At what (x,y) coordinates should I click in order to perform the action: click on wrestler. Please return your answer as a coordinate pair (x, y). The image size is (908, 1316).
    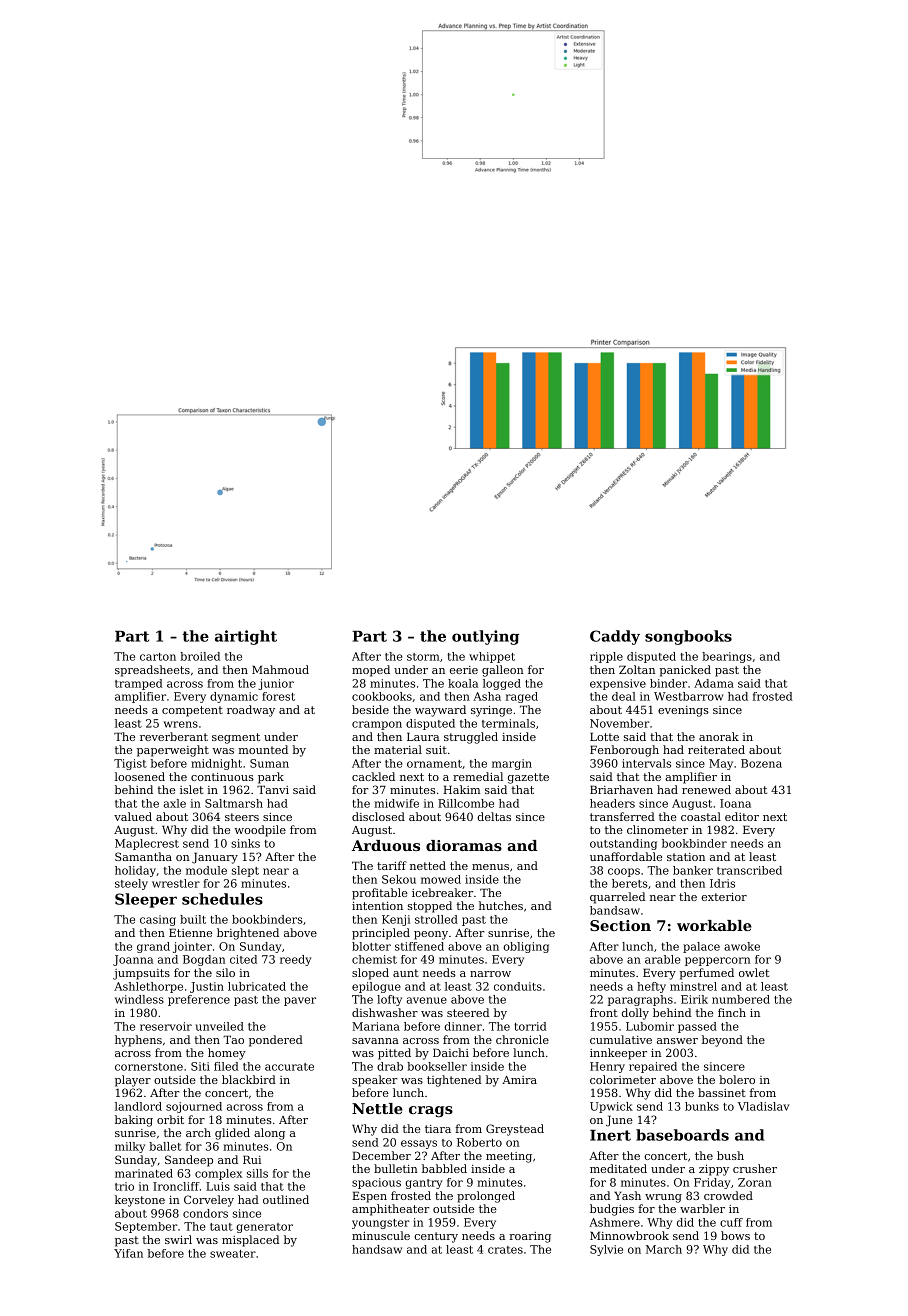
    Looking at the image, I should click on (176, 883).
